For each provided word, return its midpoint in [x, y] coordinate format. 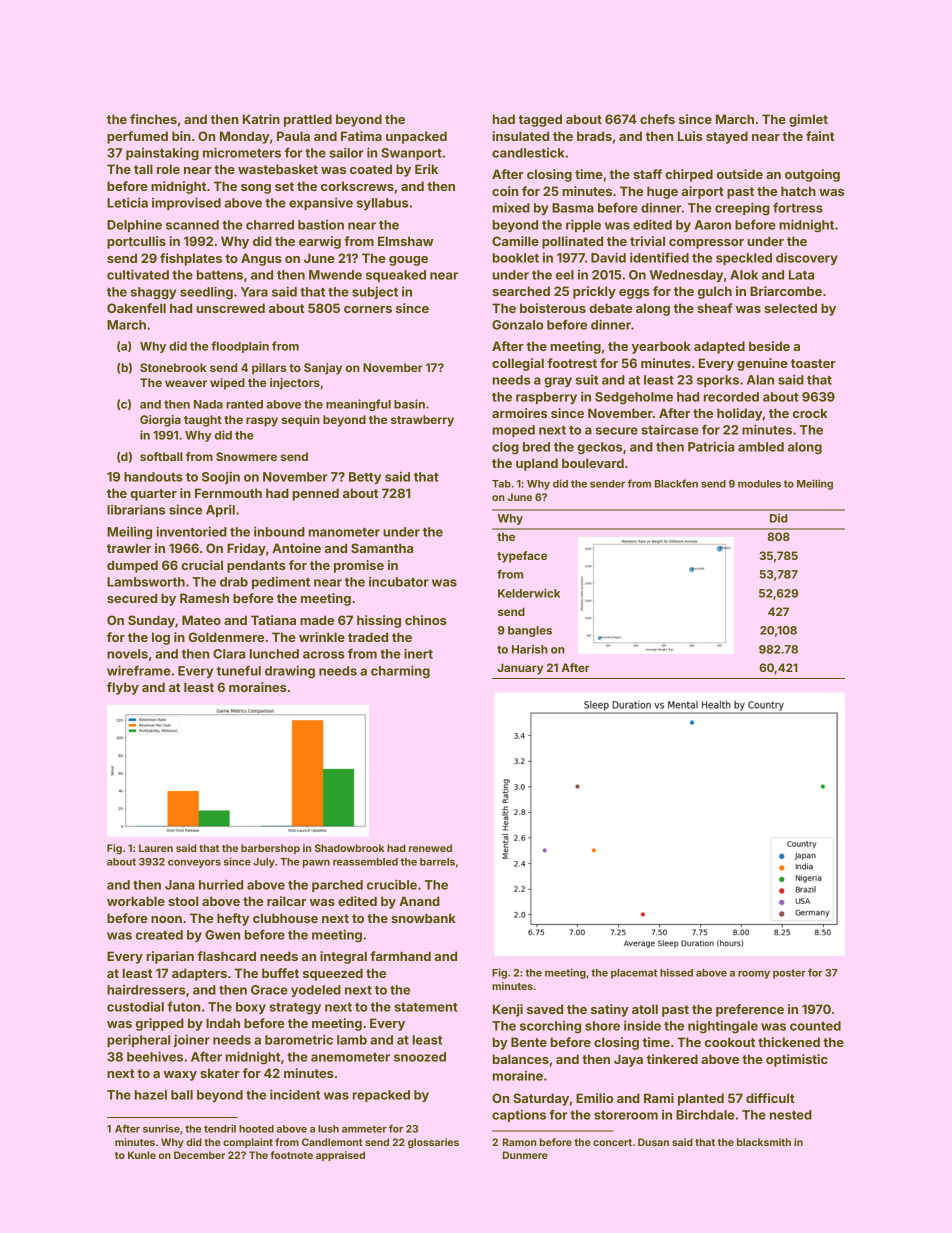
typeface [522, 557]
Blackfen [676, 483]
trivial [647, 241]
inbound [279, 531]
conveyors [194, 864]
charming [400, 672]
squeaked [396, 276]
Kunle [142, 1155]
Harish [530, 649]
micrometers [242, 152]
